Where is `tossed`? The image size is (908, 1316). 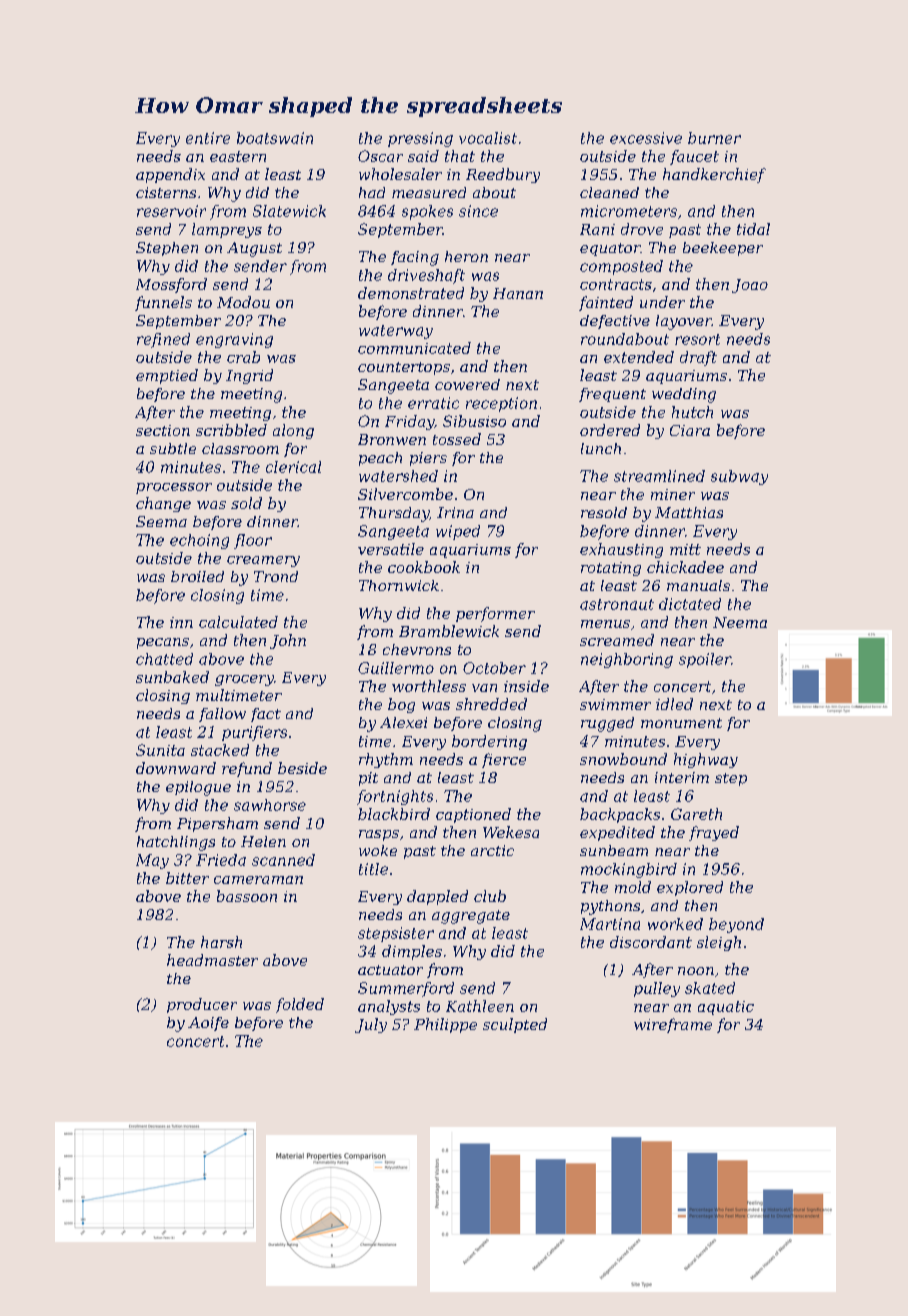
tossed is located at coordinates (457, 439).
